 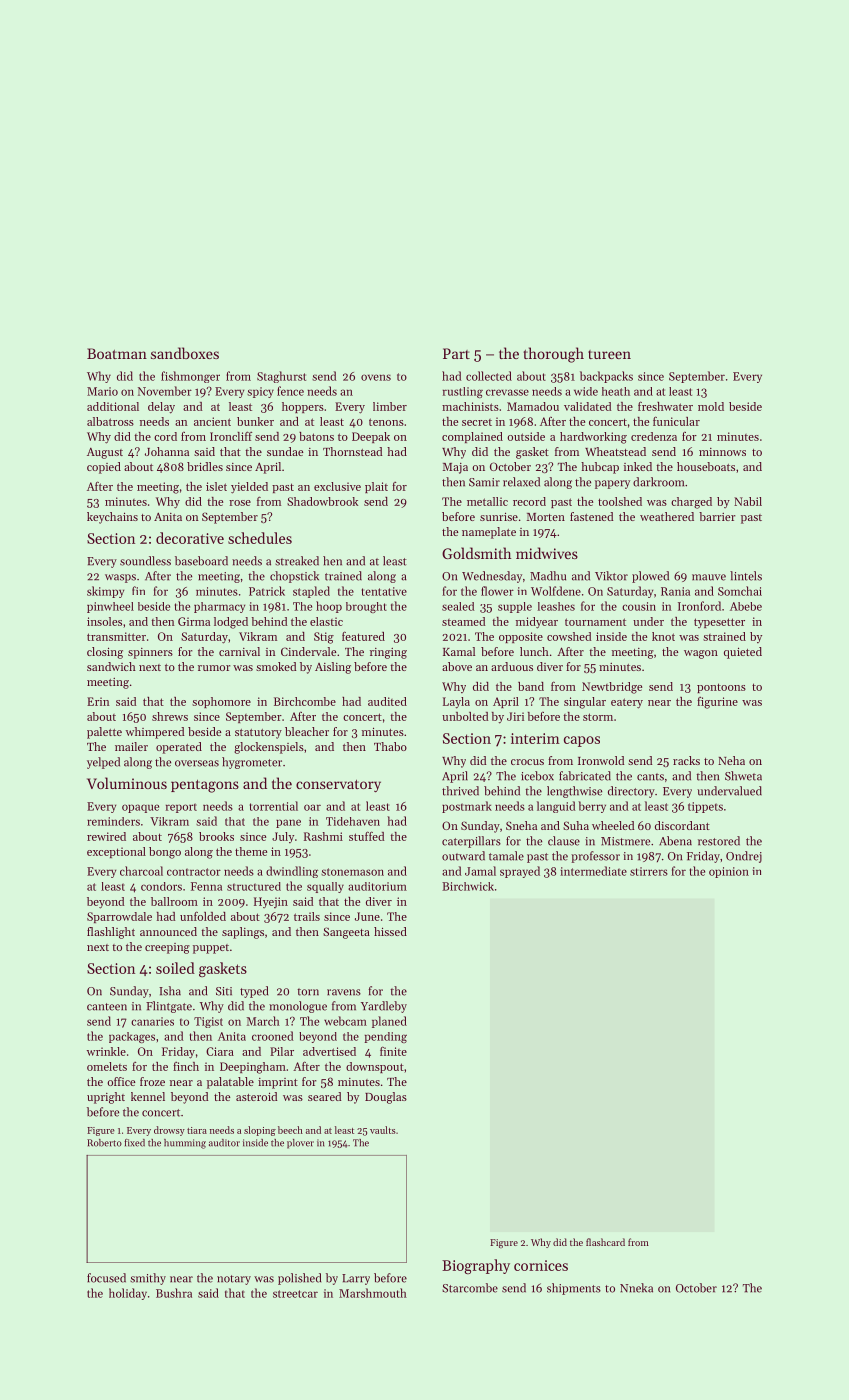 I want to click on complained, so click(x=472, y=437).
